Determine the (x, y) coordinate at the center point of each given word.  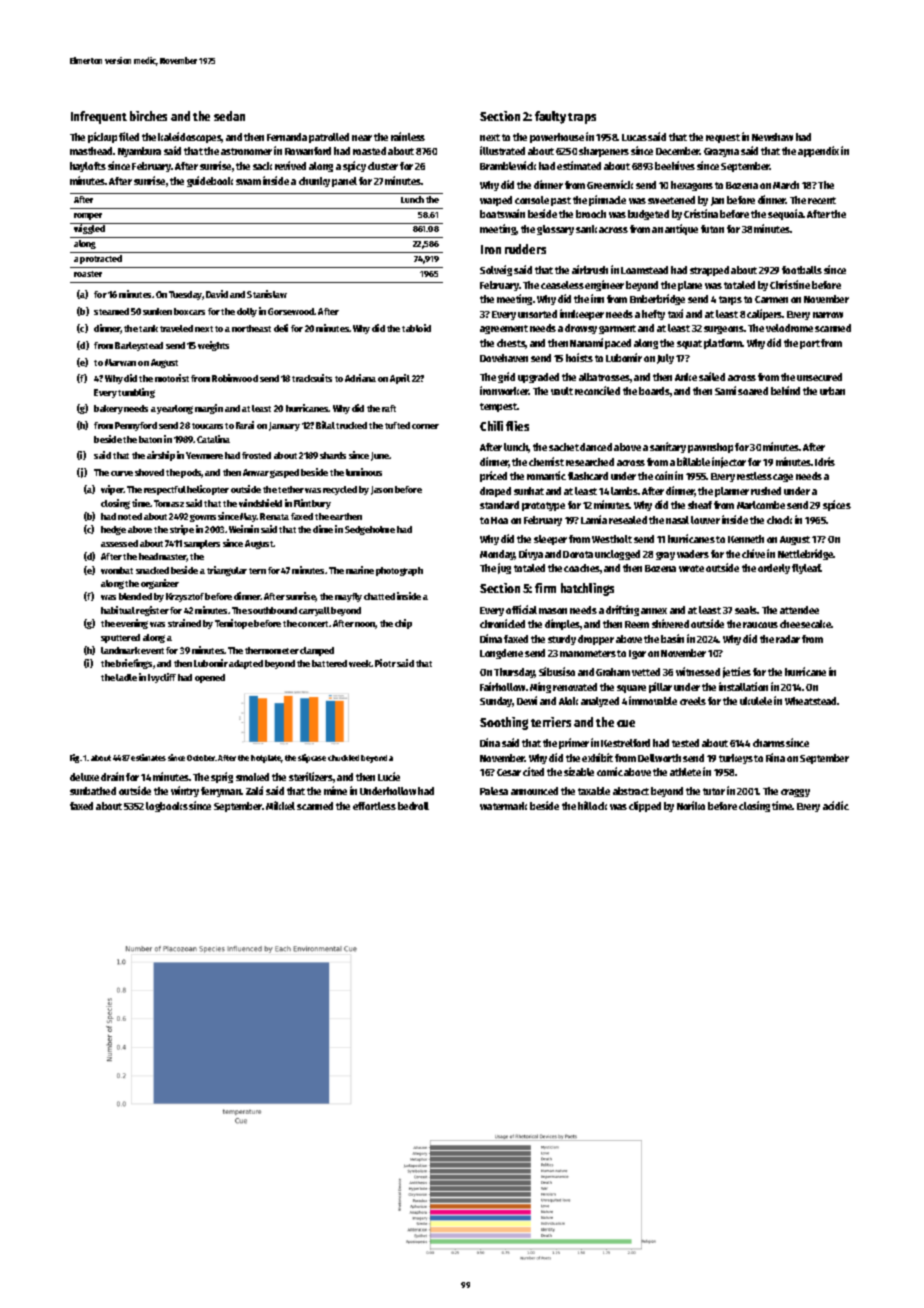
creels (693, 701)
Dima (491, 638)
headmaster (163, 557)
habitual (118, 610)
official (521, 609)
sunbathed (93, 791)
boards (654, 391)
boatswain (502, 213)
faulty (550, 117)
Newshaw (772, 137)
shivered (670, 623)
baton (150, 439)
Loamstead (644, 270)
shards (333, 455)
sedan (229, 116)
